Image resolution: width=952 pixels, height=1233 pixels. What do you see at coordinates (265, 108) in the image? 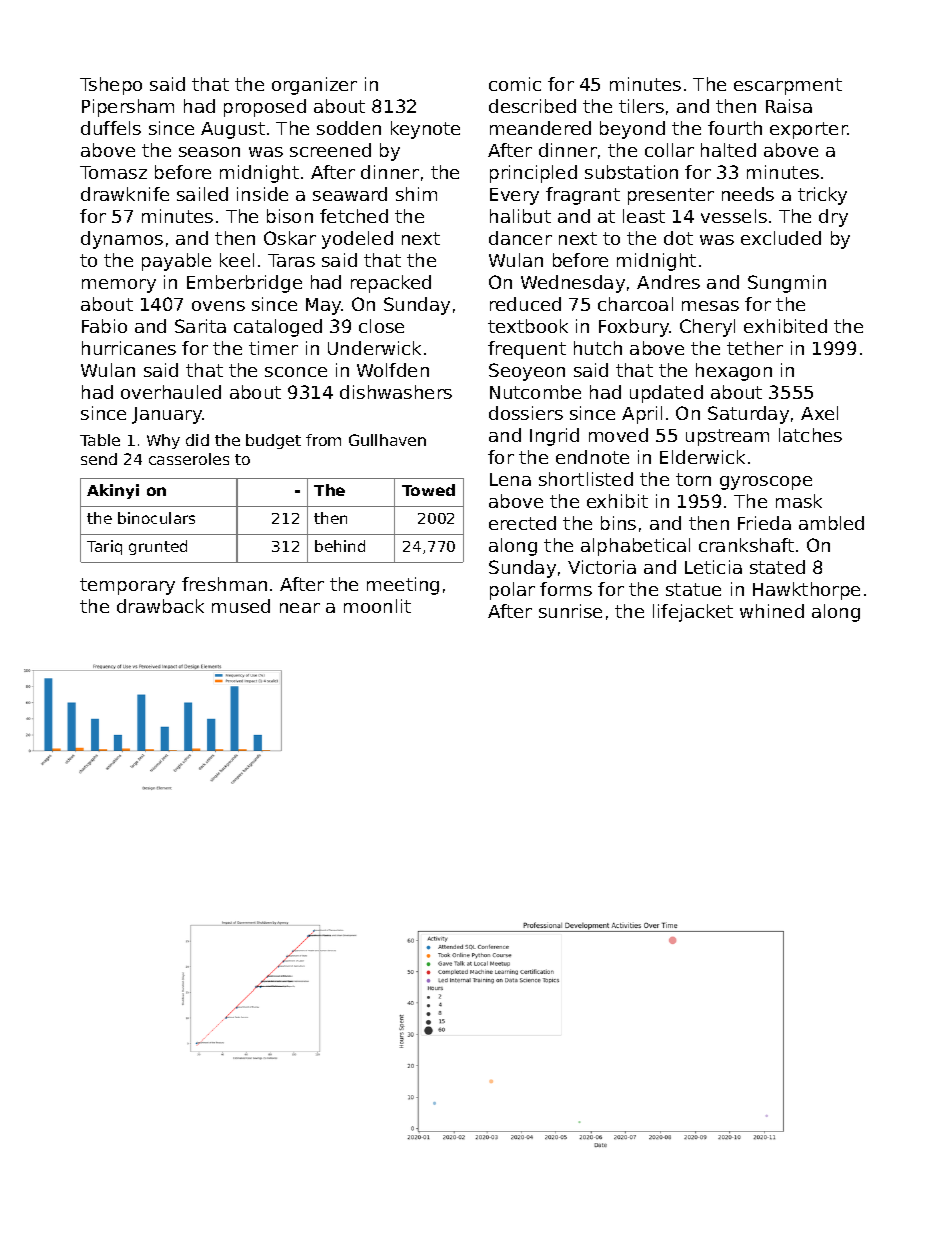
I see `proposed` at bounding box center [265, 108].
